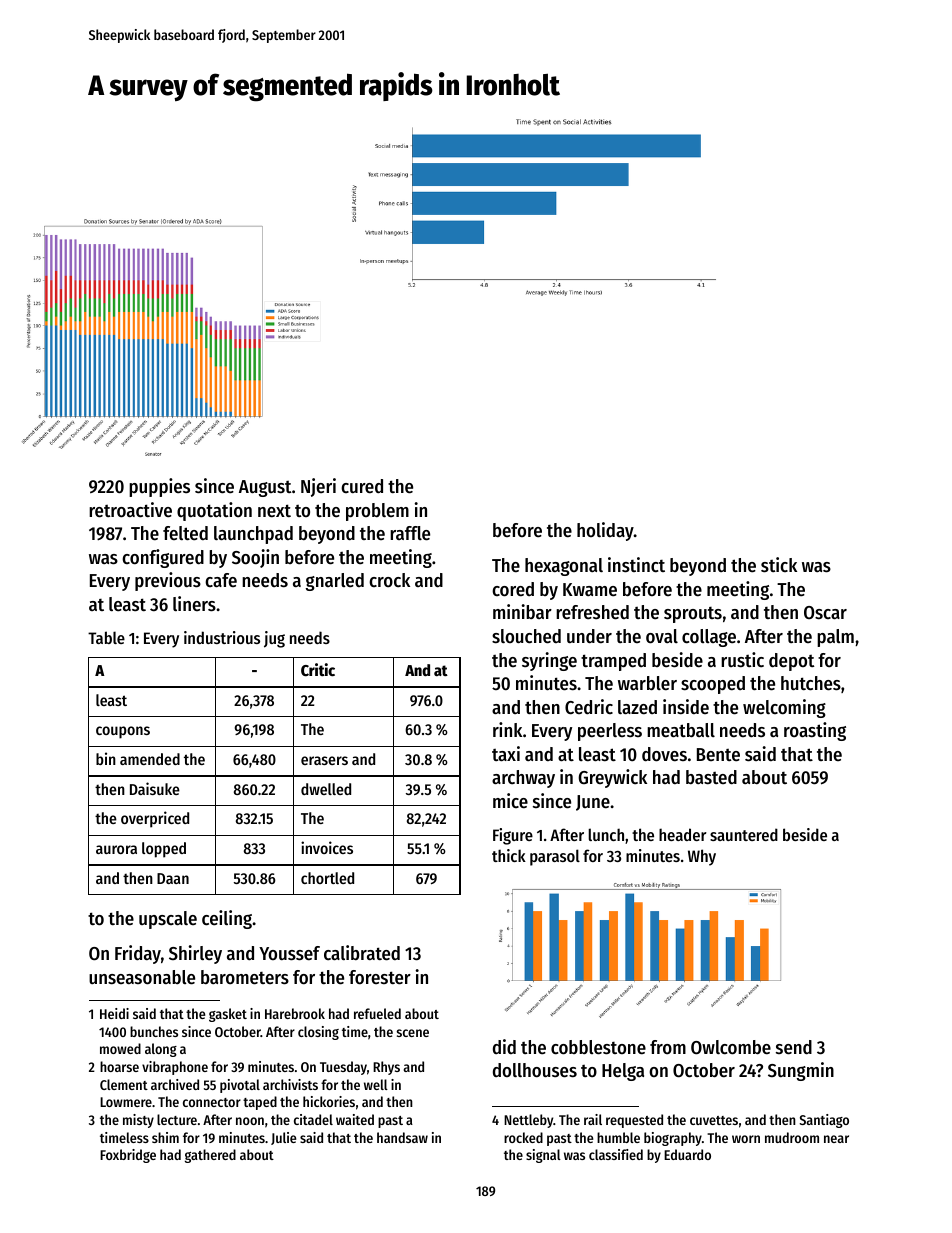  I want to click on mudroom, so click(792, 1137).
